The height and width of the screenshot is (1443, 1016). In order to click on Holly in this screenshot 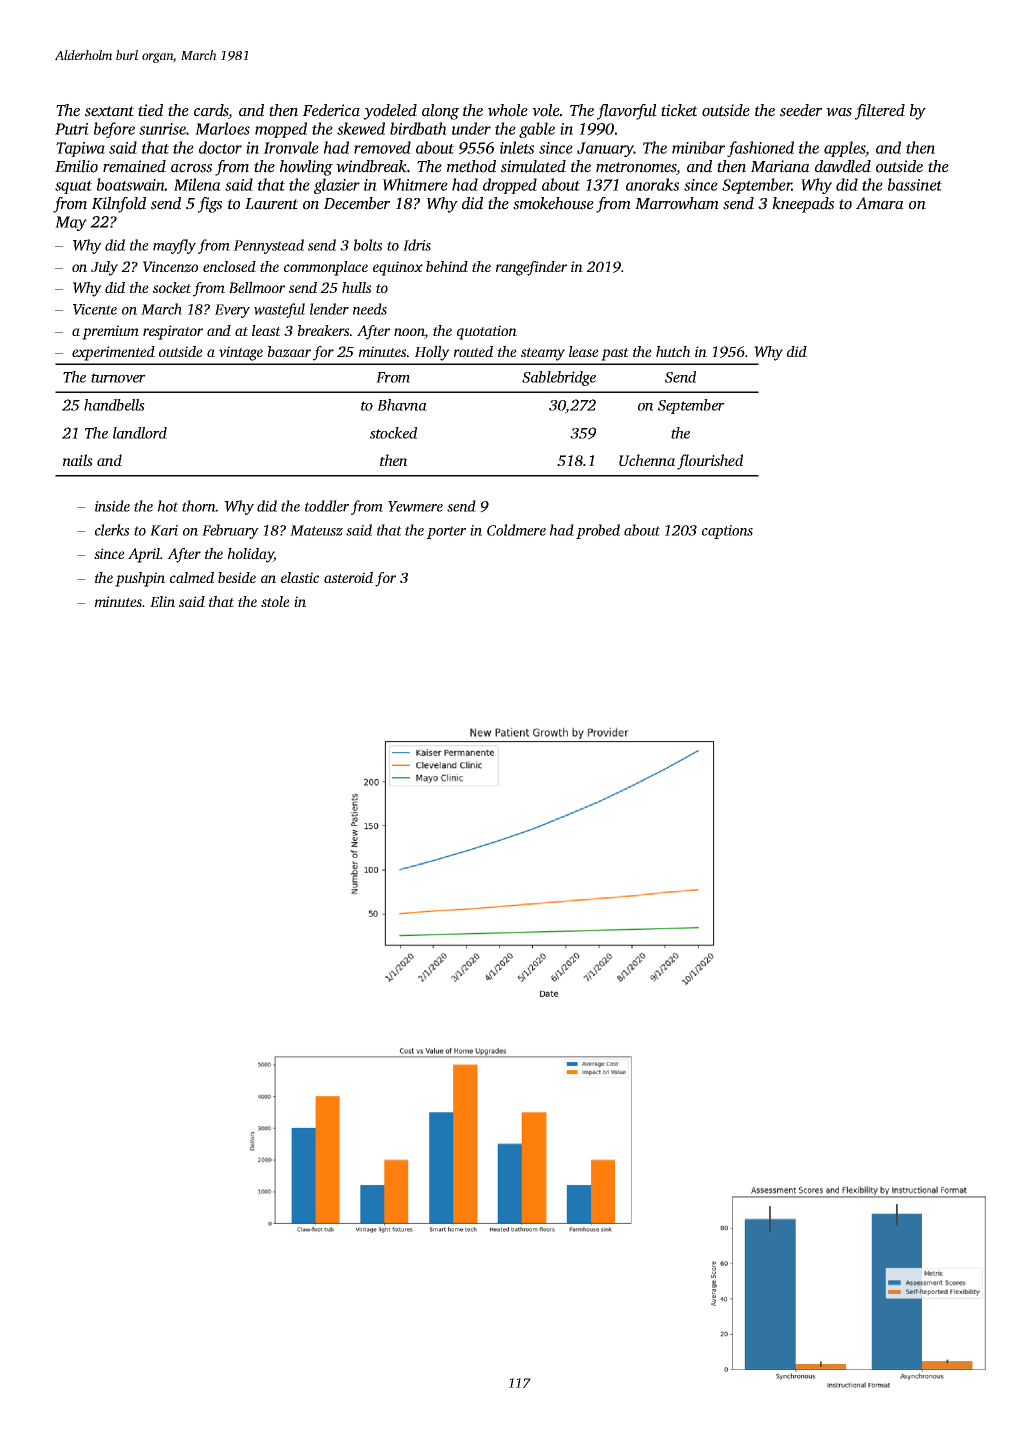, I will do `click(432, 353)`.
